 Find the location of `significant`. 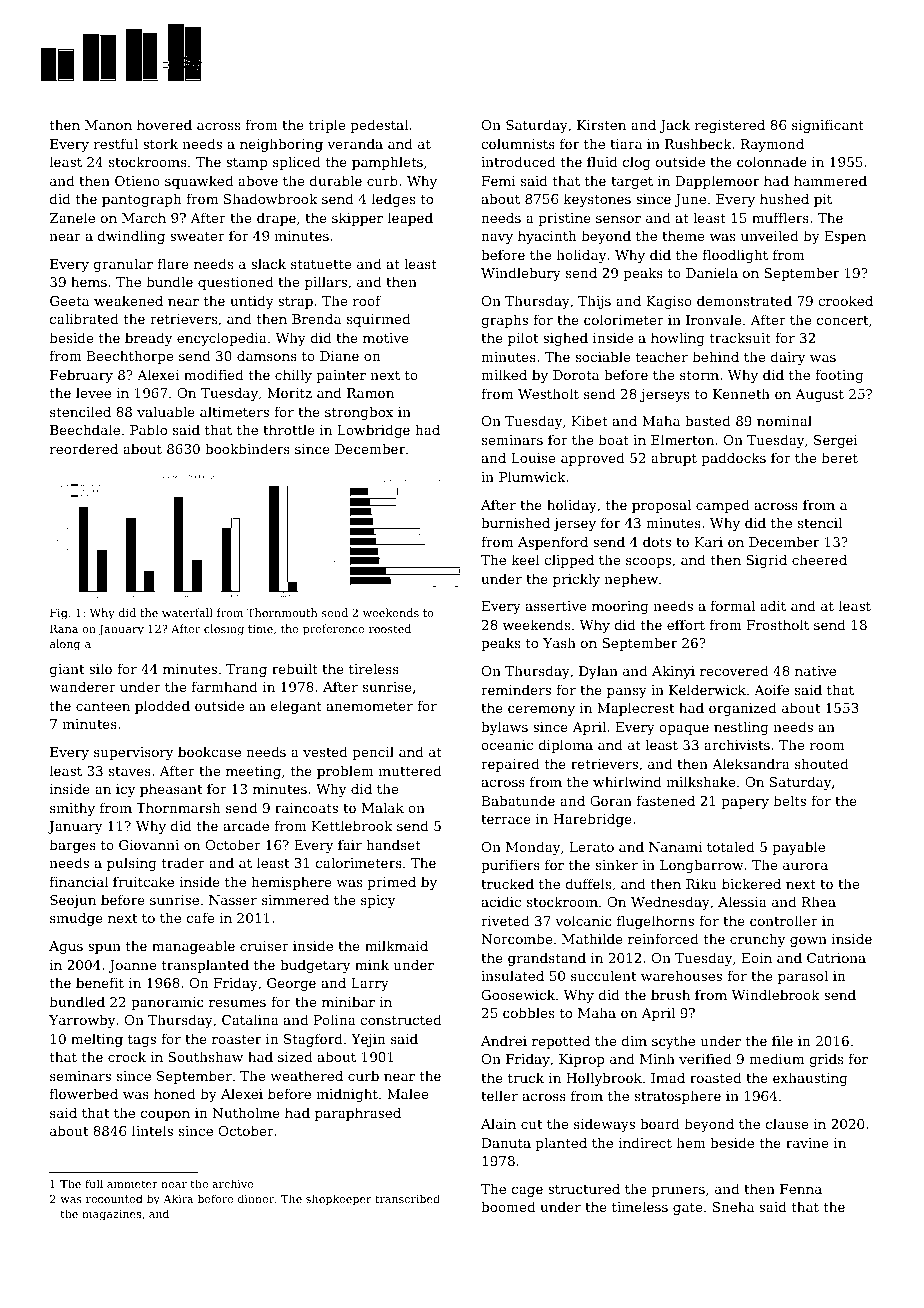

significant is located at coordinates (828, 126).
